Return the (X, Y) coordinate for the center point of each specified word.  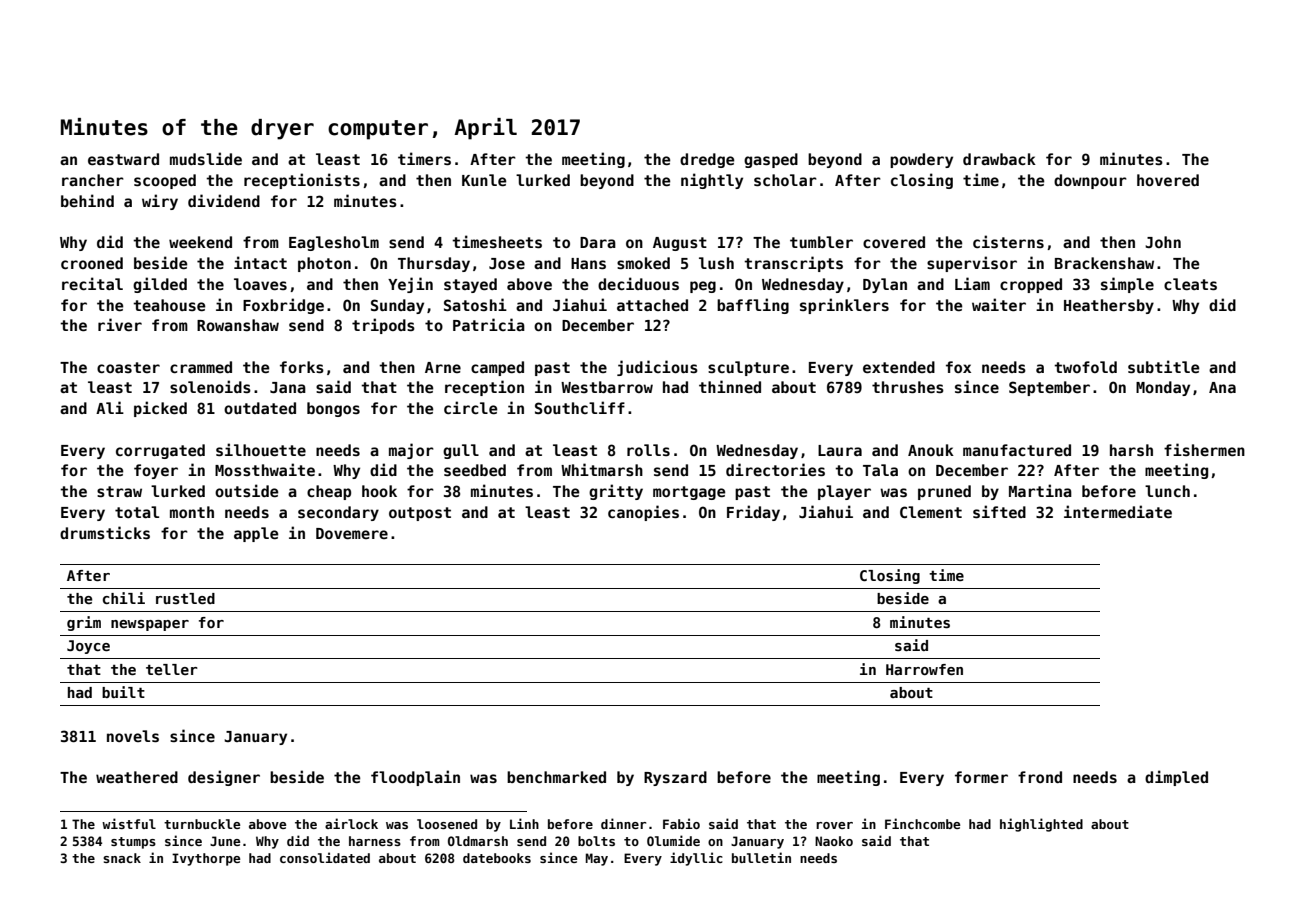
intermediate (1118, 511)
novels (133, 736)
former (981, 777)
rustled (185, 598)
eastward (123, 159)
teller (172, 669)
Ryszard (675, 778)
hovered (1168, 180)
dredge (707, 160)
